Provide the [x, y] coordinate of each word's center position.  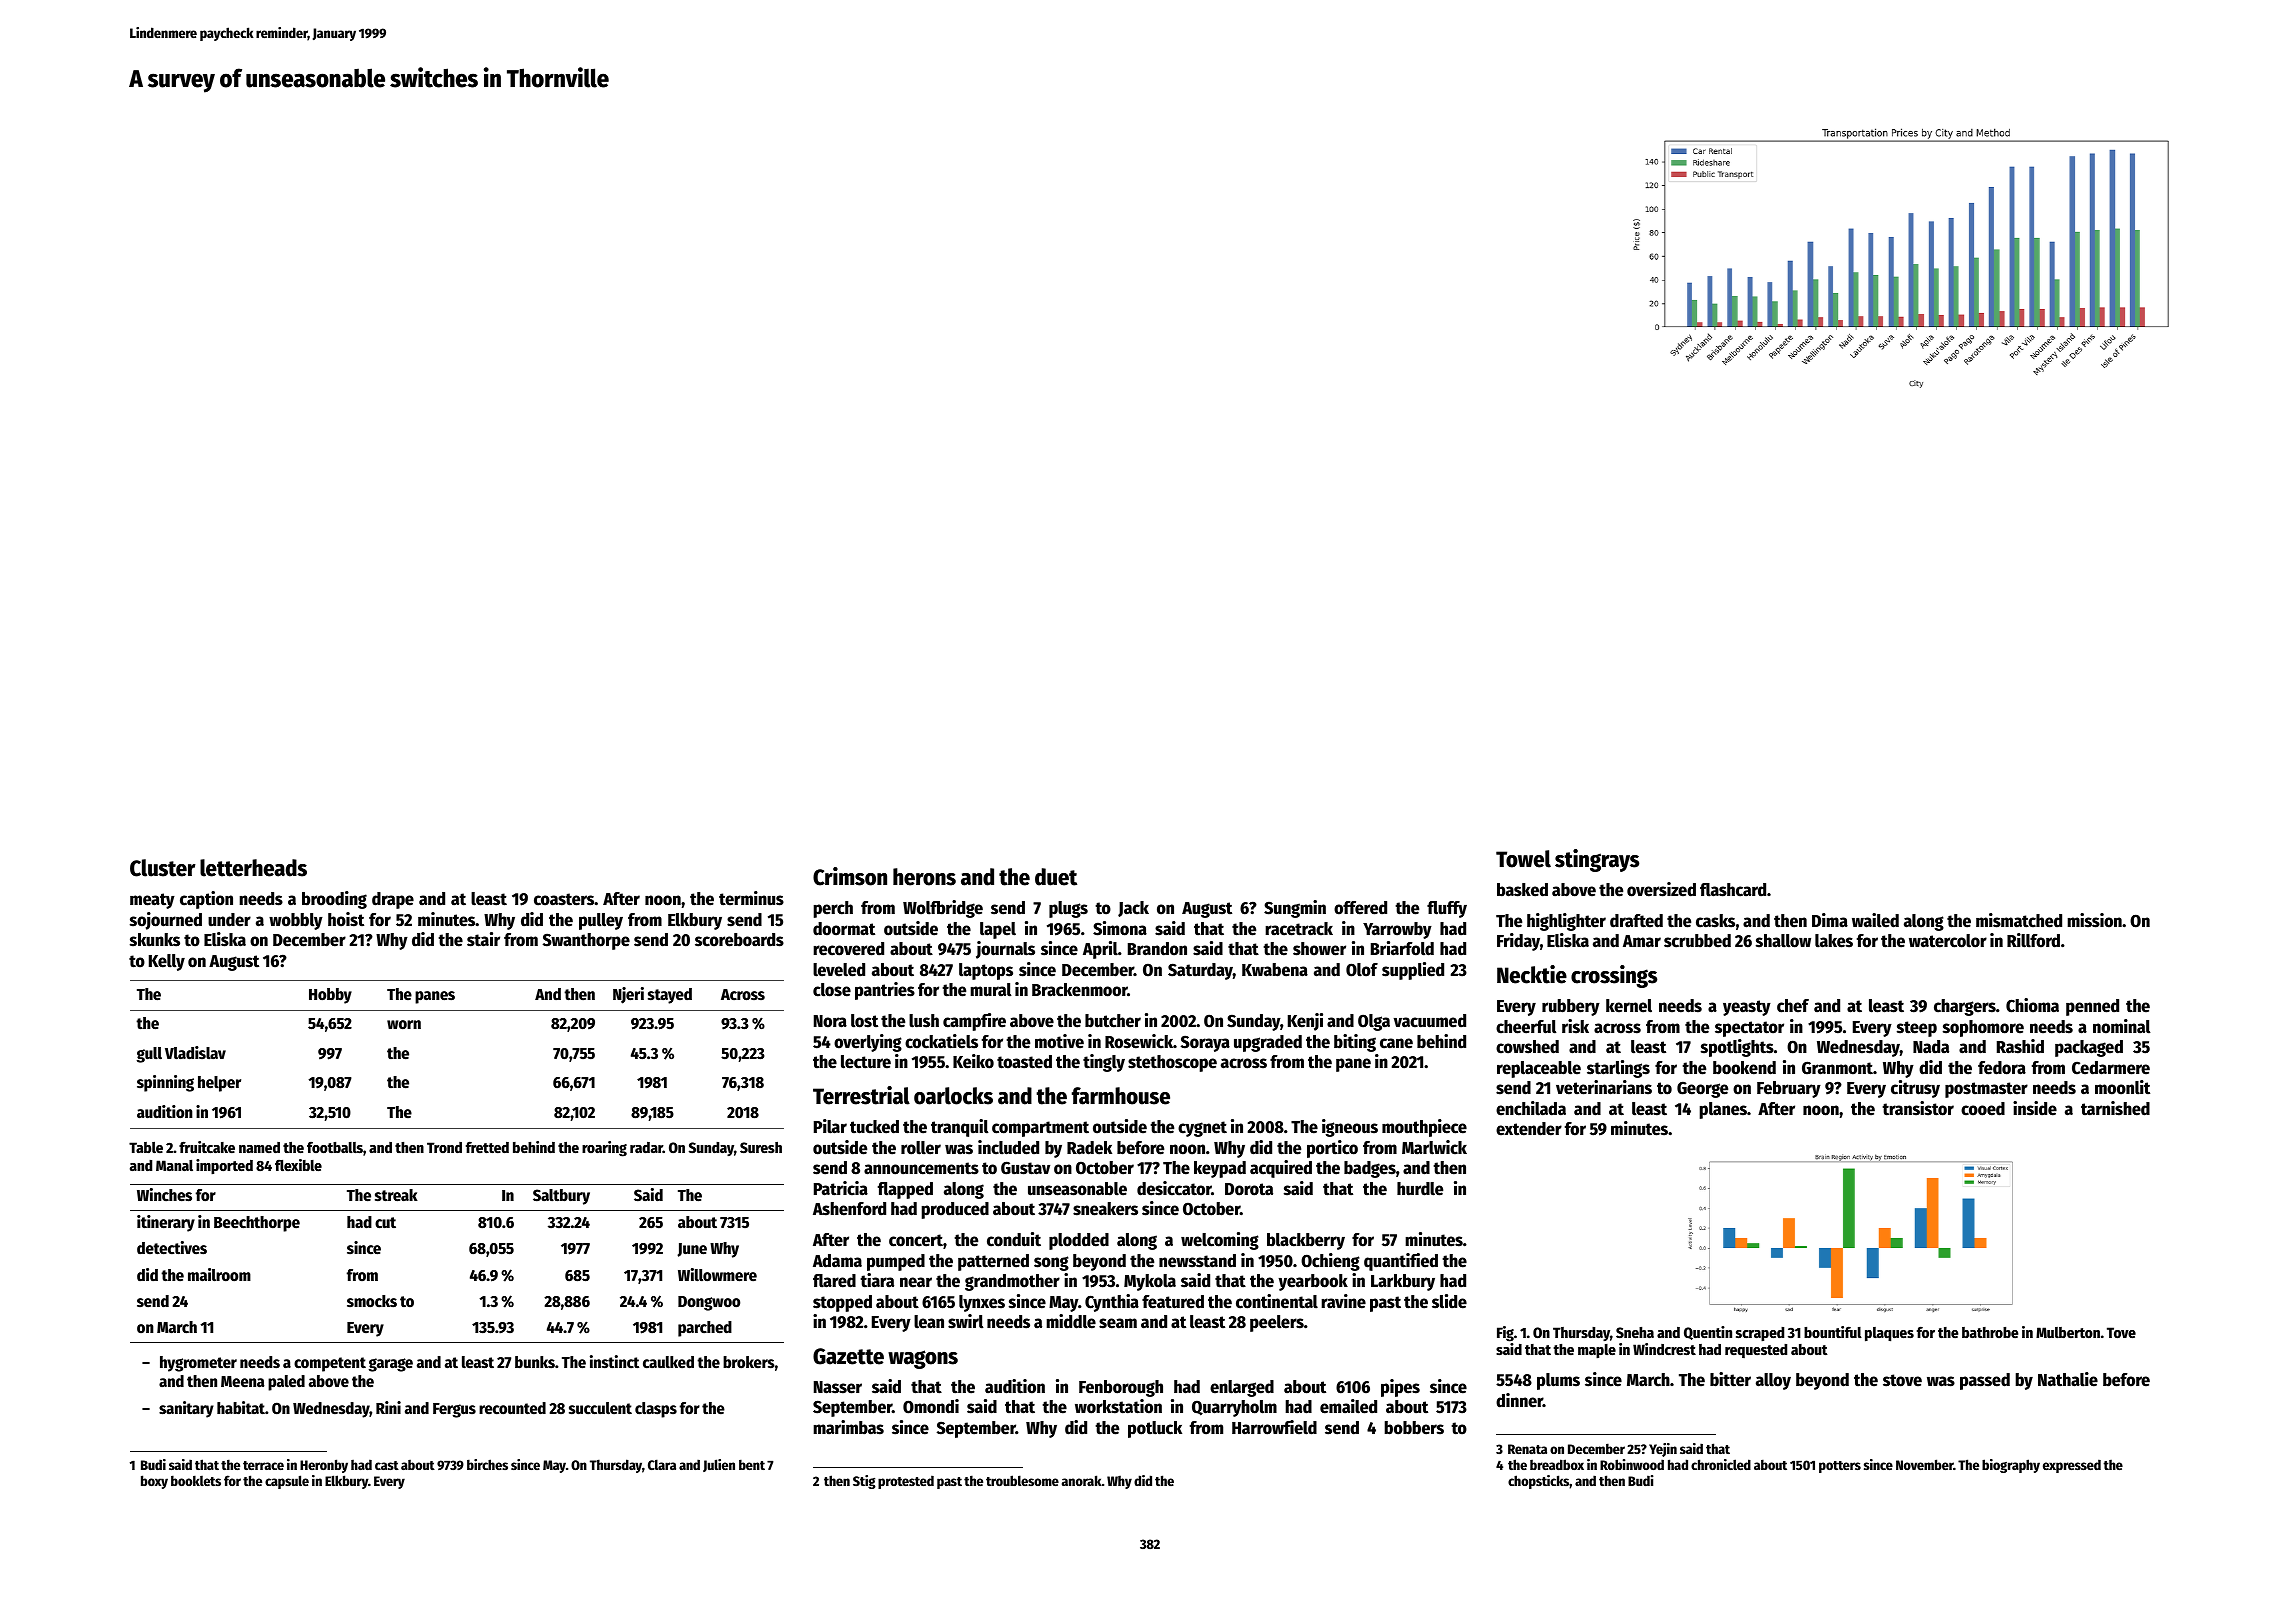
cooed [1983, 1109]
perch [833, 909]
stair [483, 939]
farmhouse [1121, 1096]
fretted [487, 1147]
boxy [154, 1482]
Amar [1642, 941]
